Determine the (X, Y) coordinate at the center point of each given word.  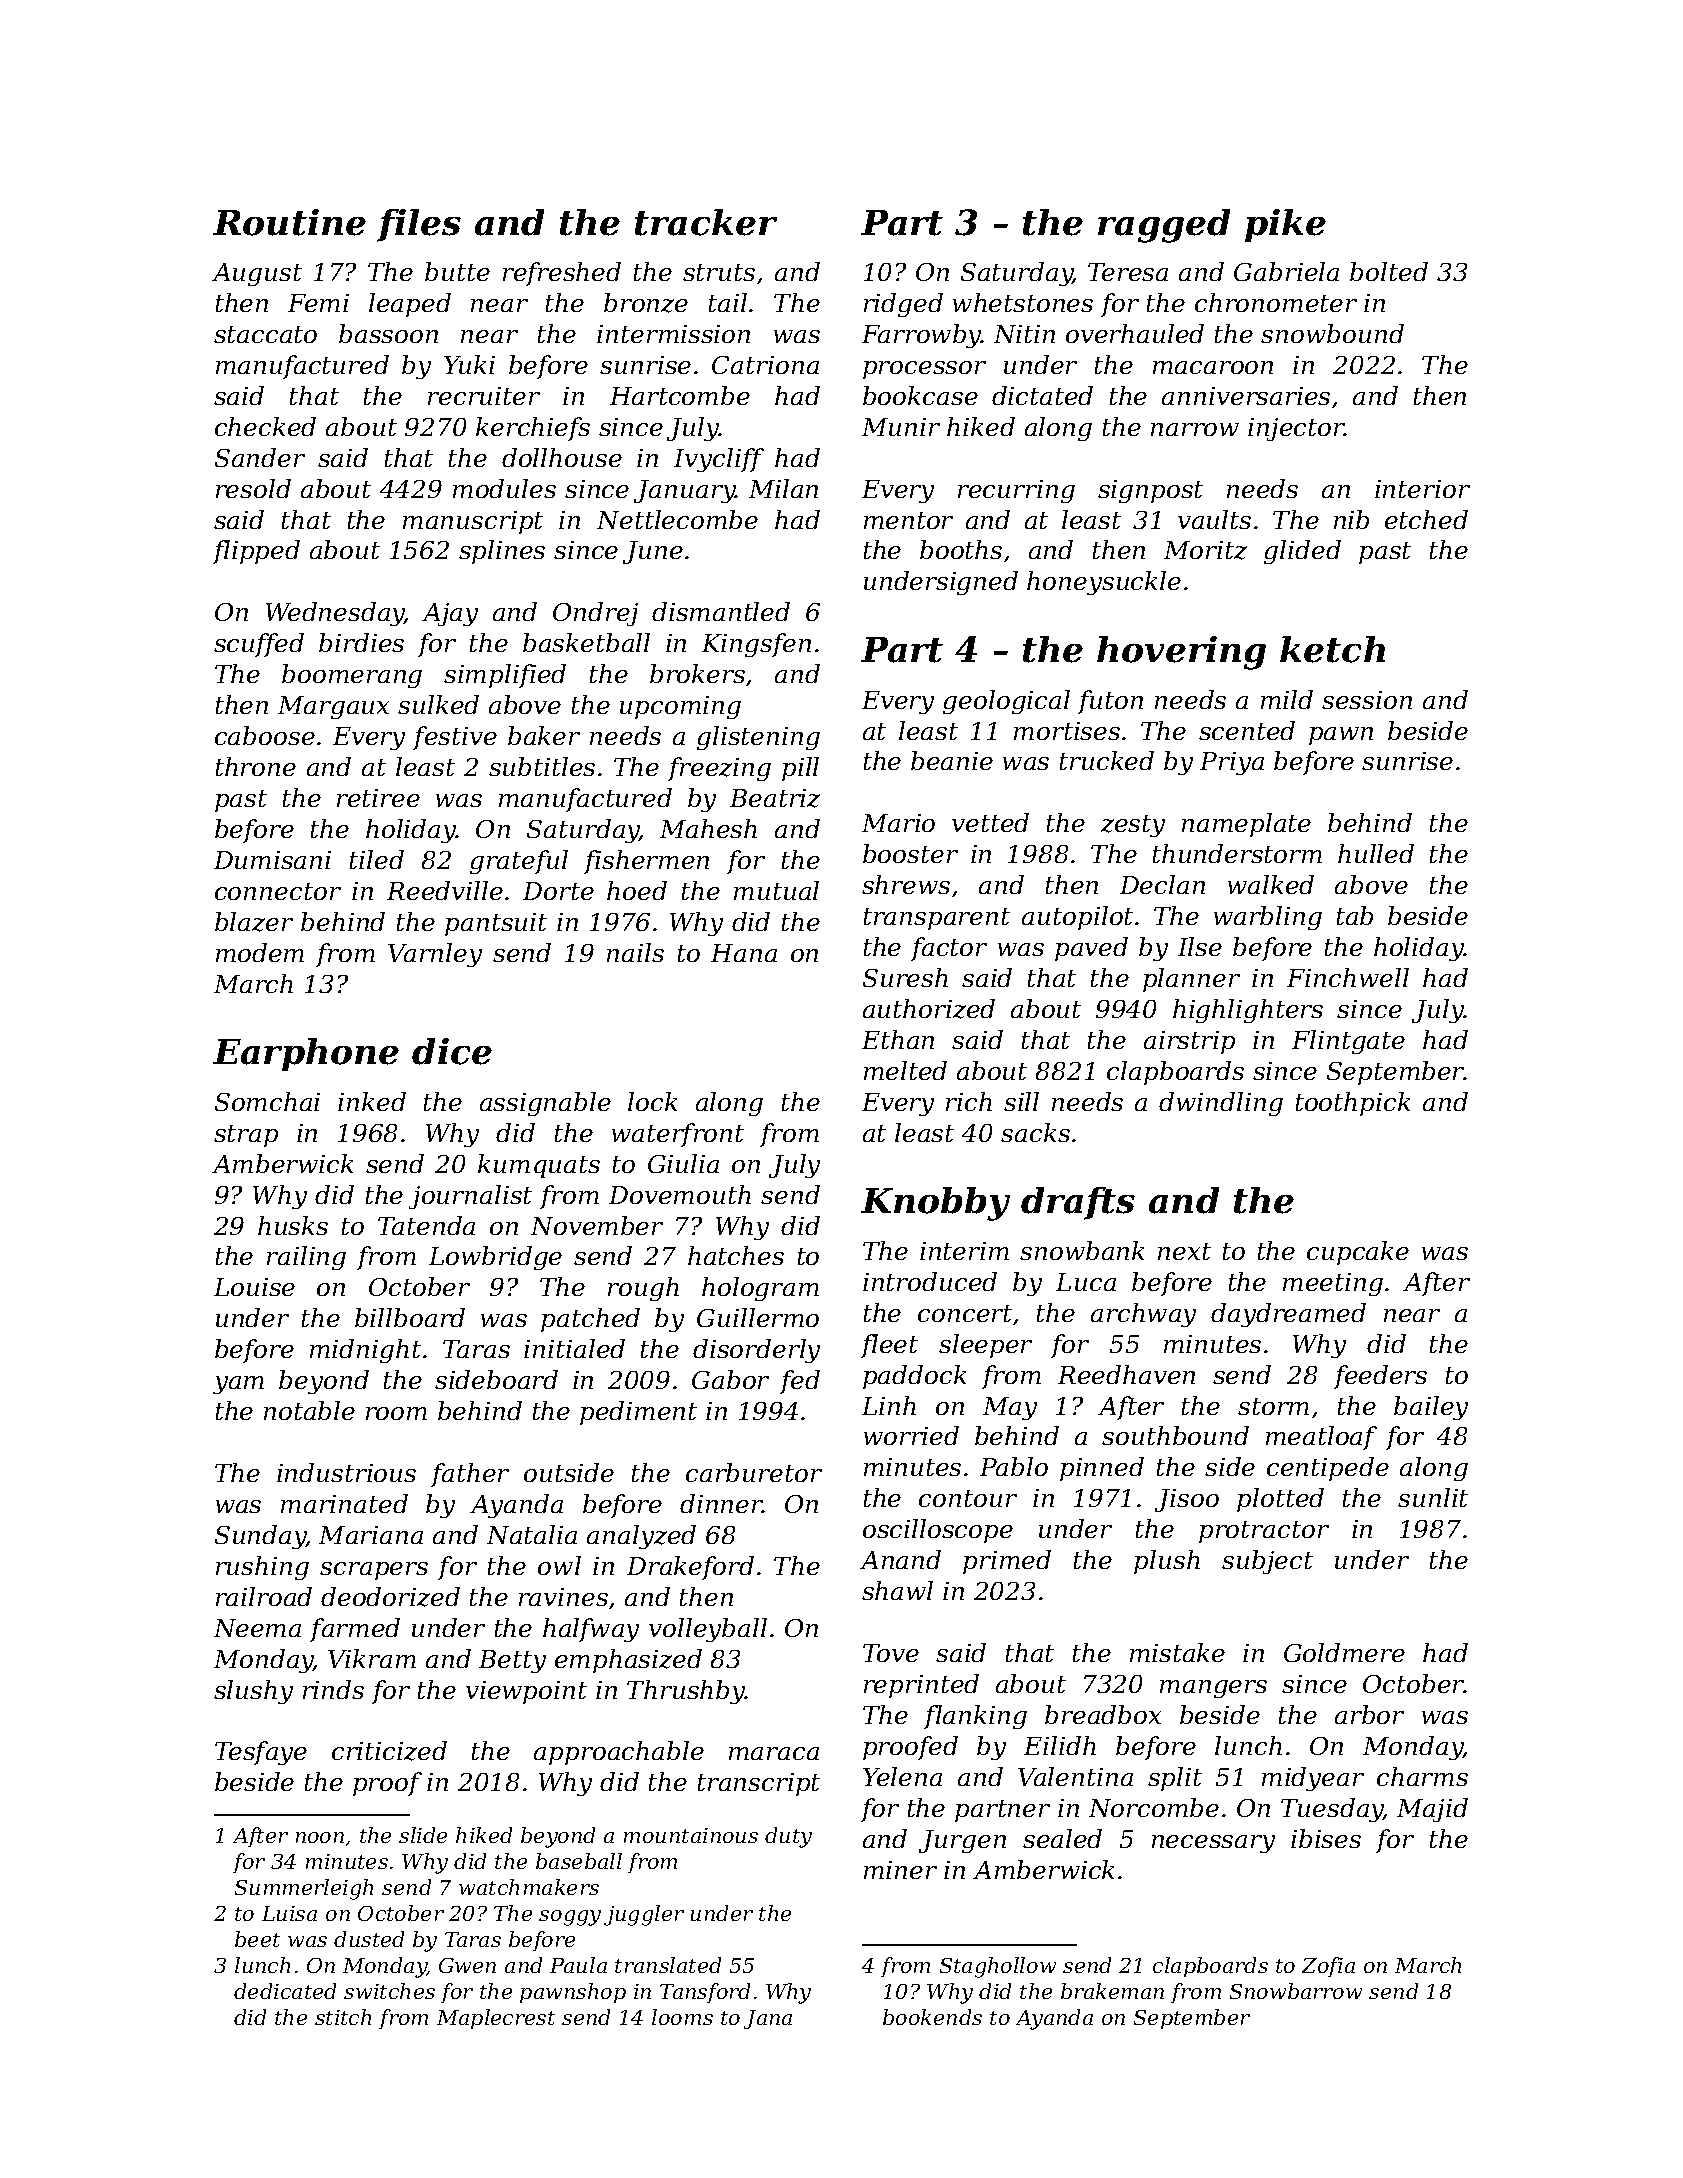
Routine (289, 222)
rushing (262, 1568)
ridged (903, 305)
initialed (574, 1348)
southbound (1175, 1435)
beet (257, 1939)
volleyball (708, 1630)
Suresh (905, 977)
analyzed (641, 1537)
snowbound (1332, 333)
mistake (1177, 1652)
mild (1287, 699)
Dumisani (272, 860)
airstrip (1189, 1042)
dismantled (721, 611)
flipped (256, 552)
